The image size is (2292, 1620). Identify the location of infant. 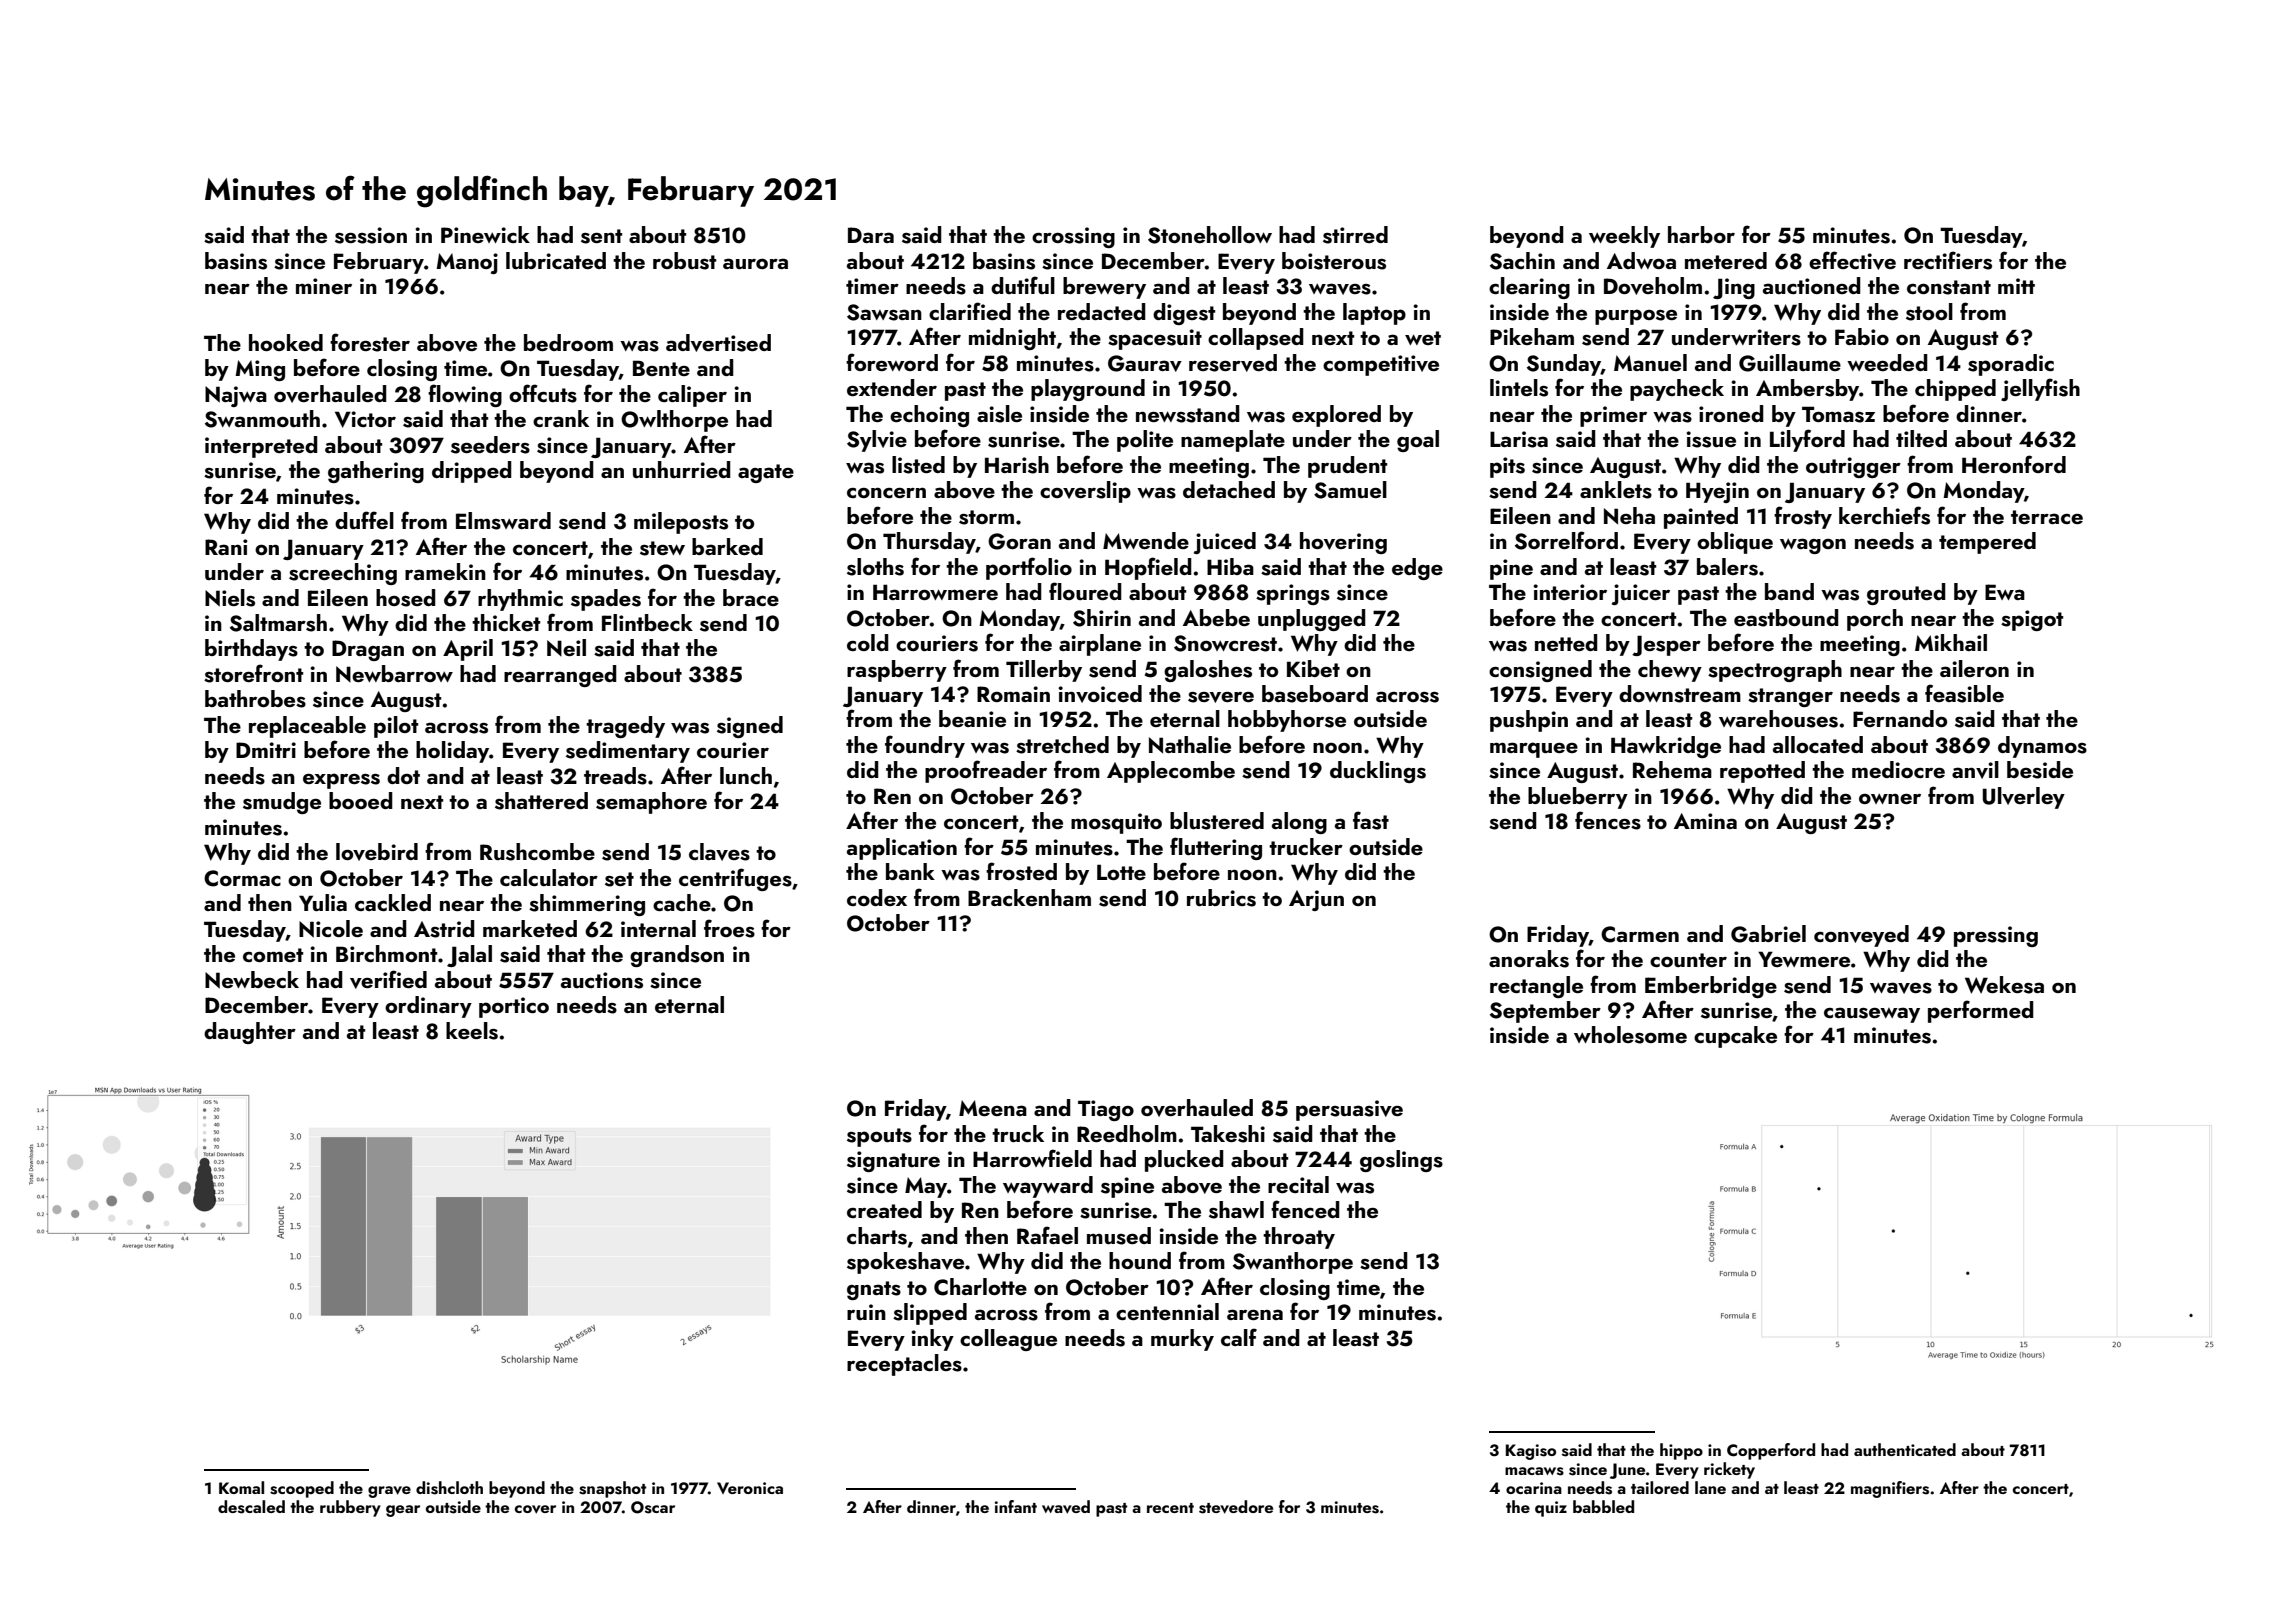
(1016, 1506).
